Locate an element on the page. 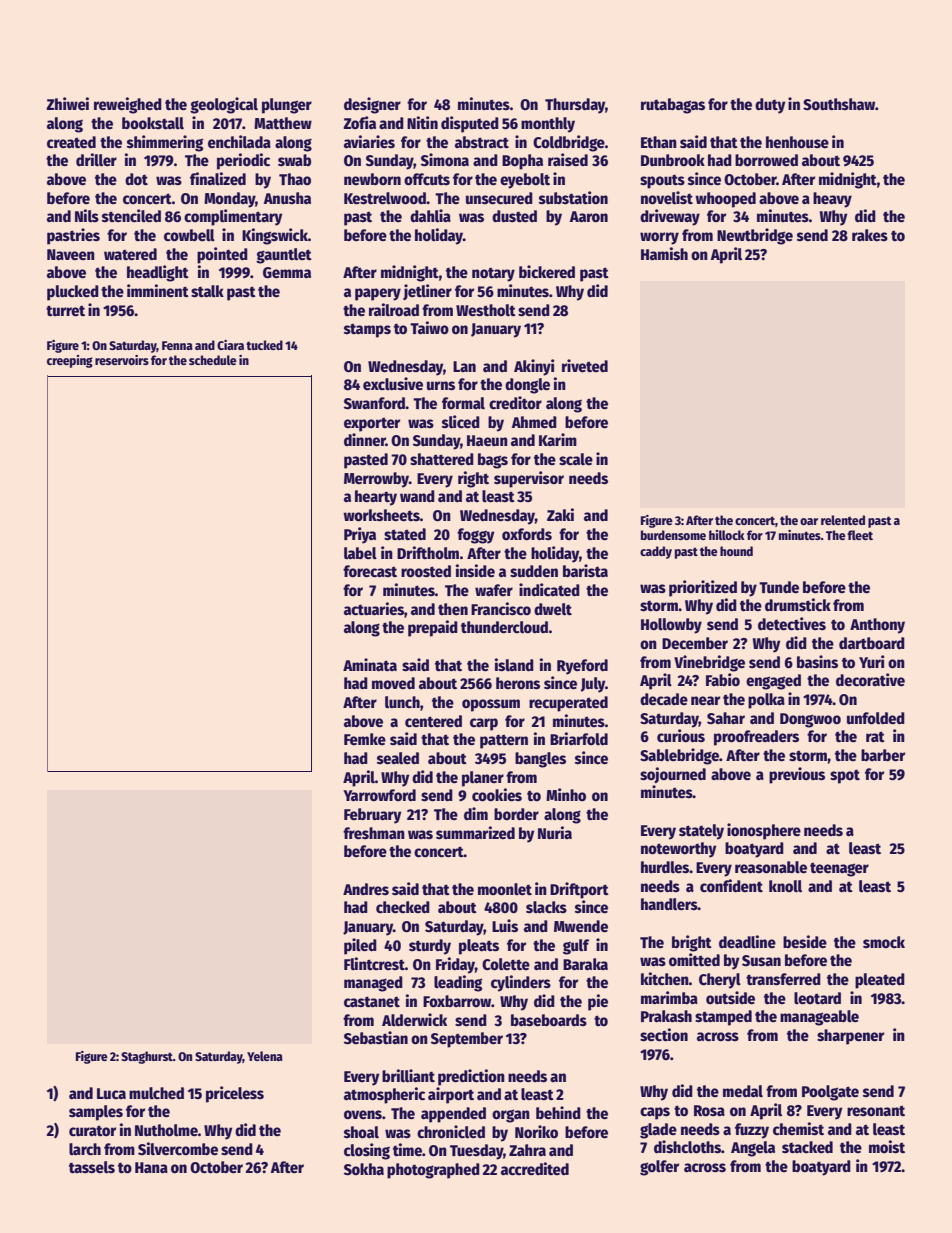 This page has width=952, height=1233. duty is located at coordinates (770, 106).
